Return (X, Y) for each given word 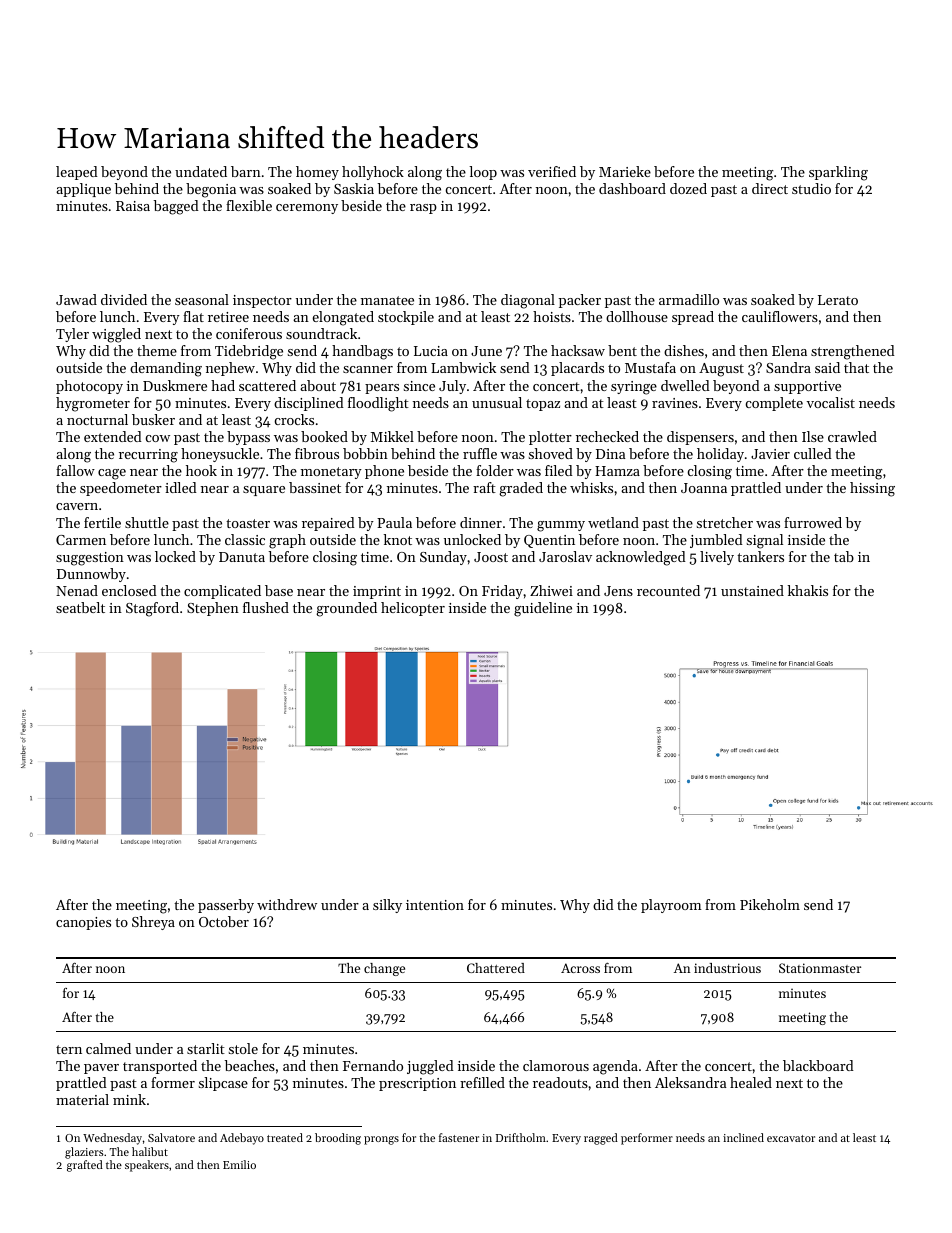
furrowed (813, 522)
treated (285, 1137)
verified (552, 171)
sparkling (838, 173)
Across (580, 968)
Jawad (76, 299)
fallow (75, 470)
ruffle (480, 453)
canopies (83, 923)
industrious (727, 968)
